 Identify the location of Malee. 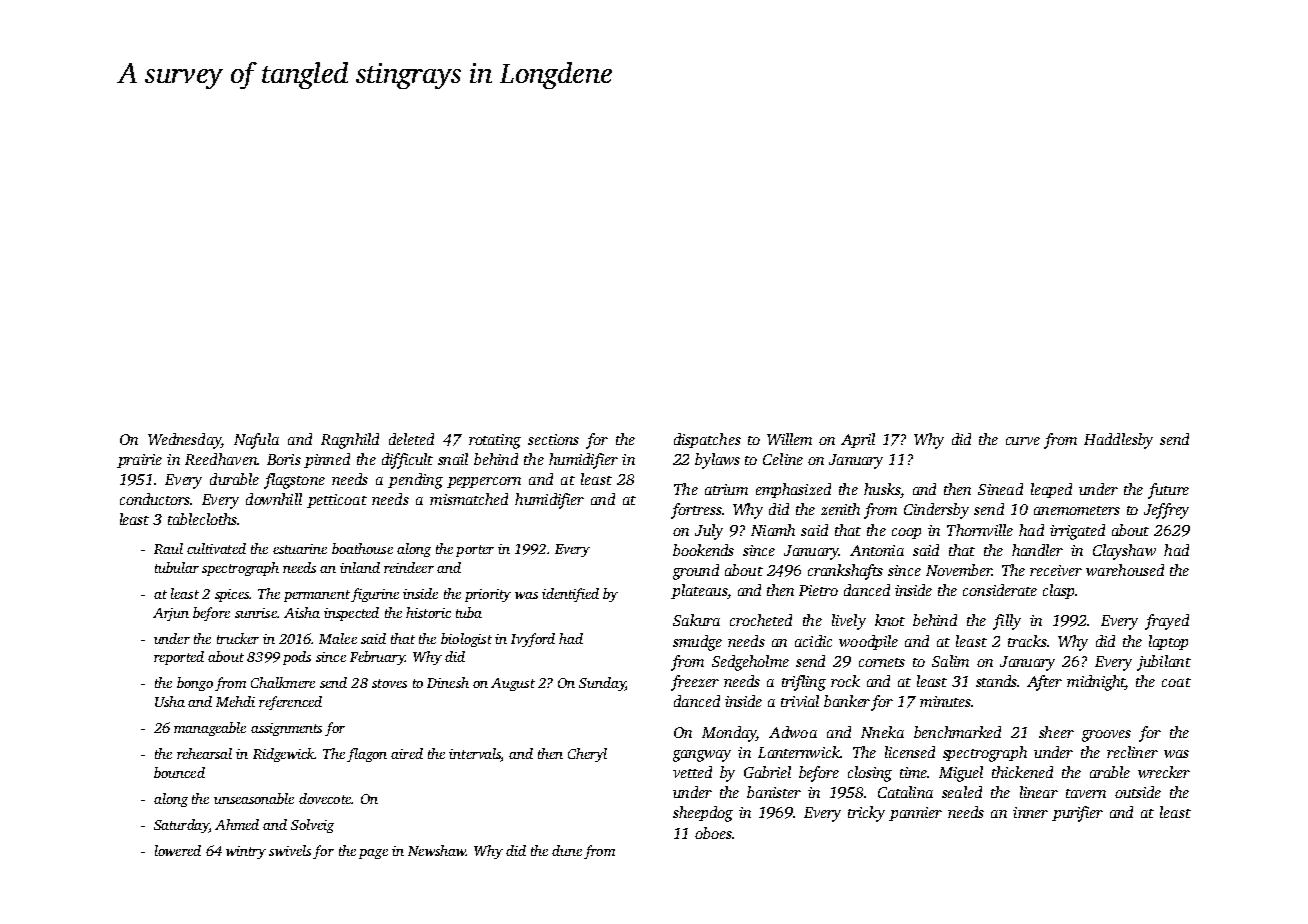
(338, 638).
